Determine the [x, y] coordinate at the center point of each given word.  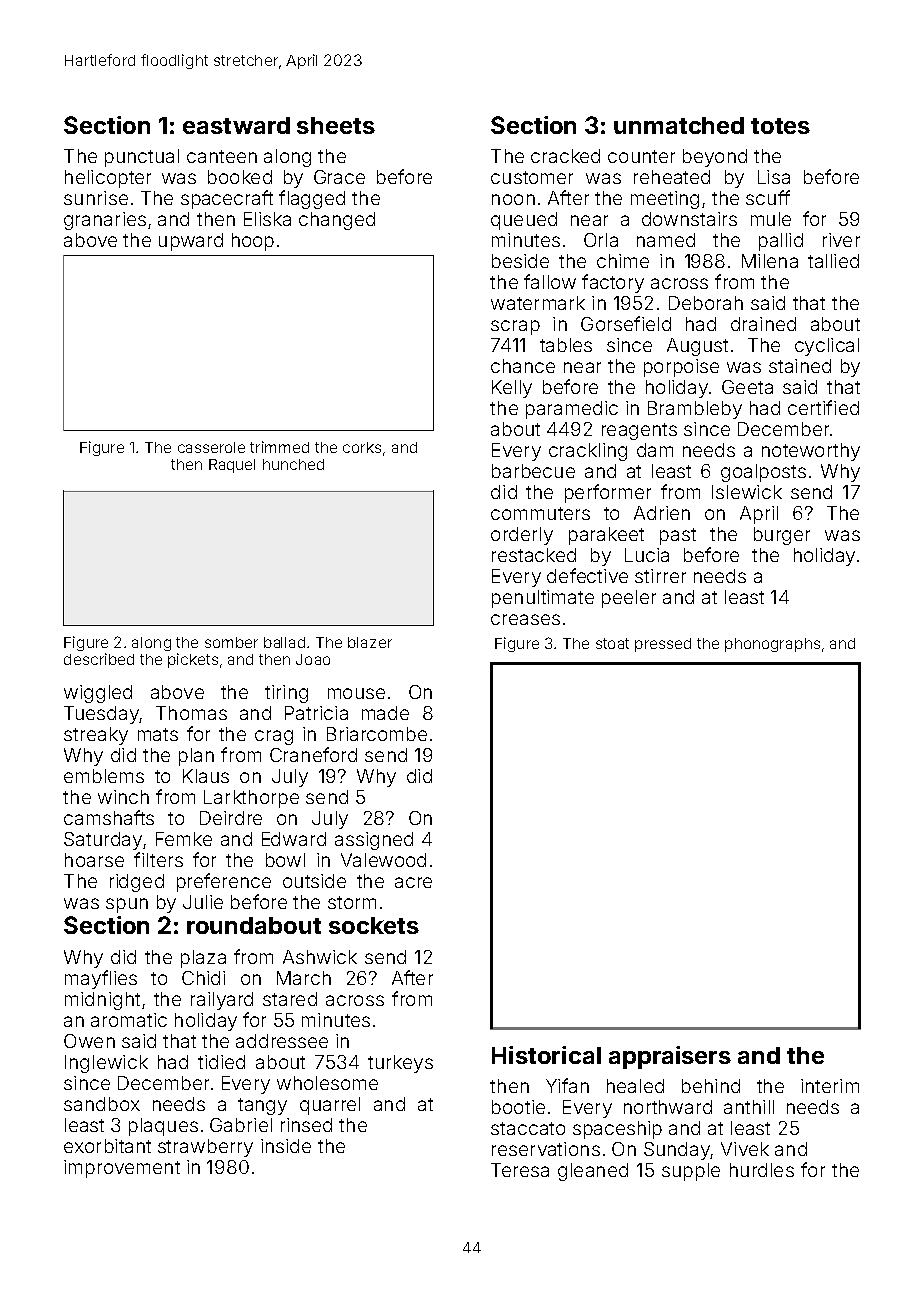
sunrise [96, 198]
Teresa [520, 1170]
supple [691, 1172]
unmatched [679, 125]
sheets [336, 125]
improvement [122, 1169]
